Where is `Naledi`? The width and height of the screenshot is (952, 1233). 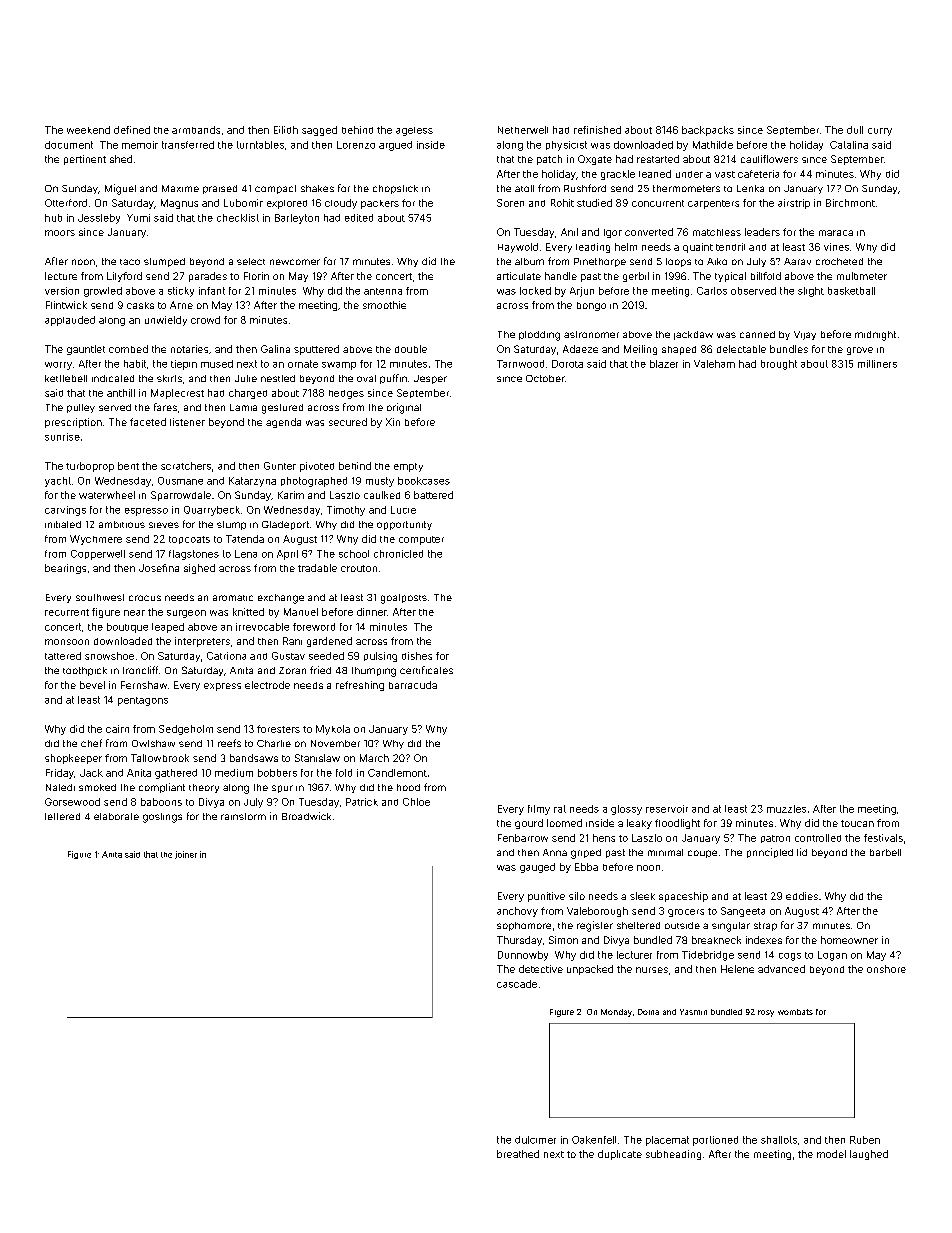 Naledi is located at coordinates (60, 787).
